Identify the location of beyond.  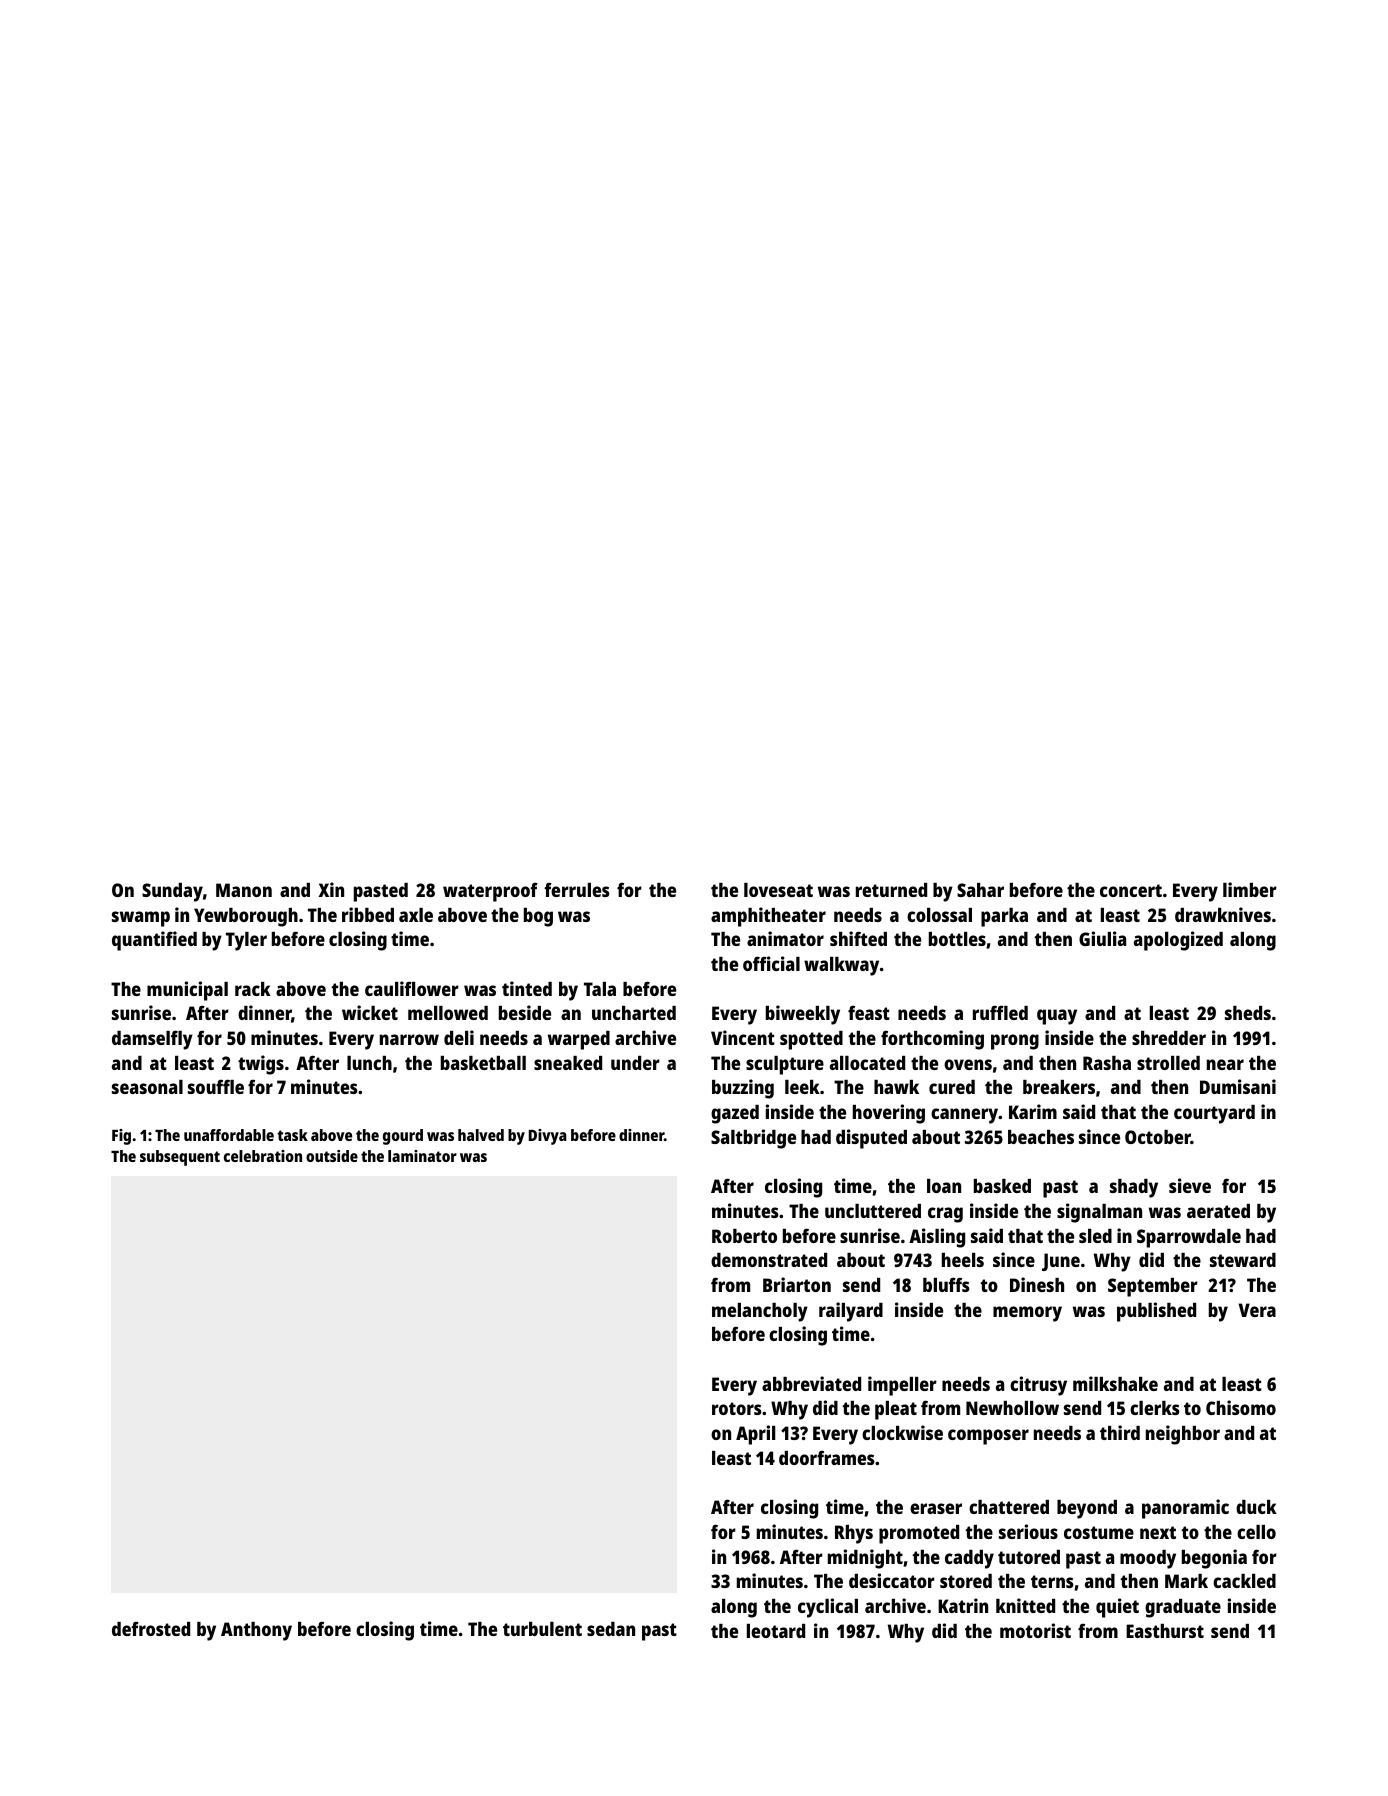
(1087, 1509).
